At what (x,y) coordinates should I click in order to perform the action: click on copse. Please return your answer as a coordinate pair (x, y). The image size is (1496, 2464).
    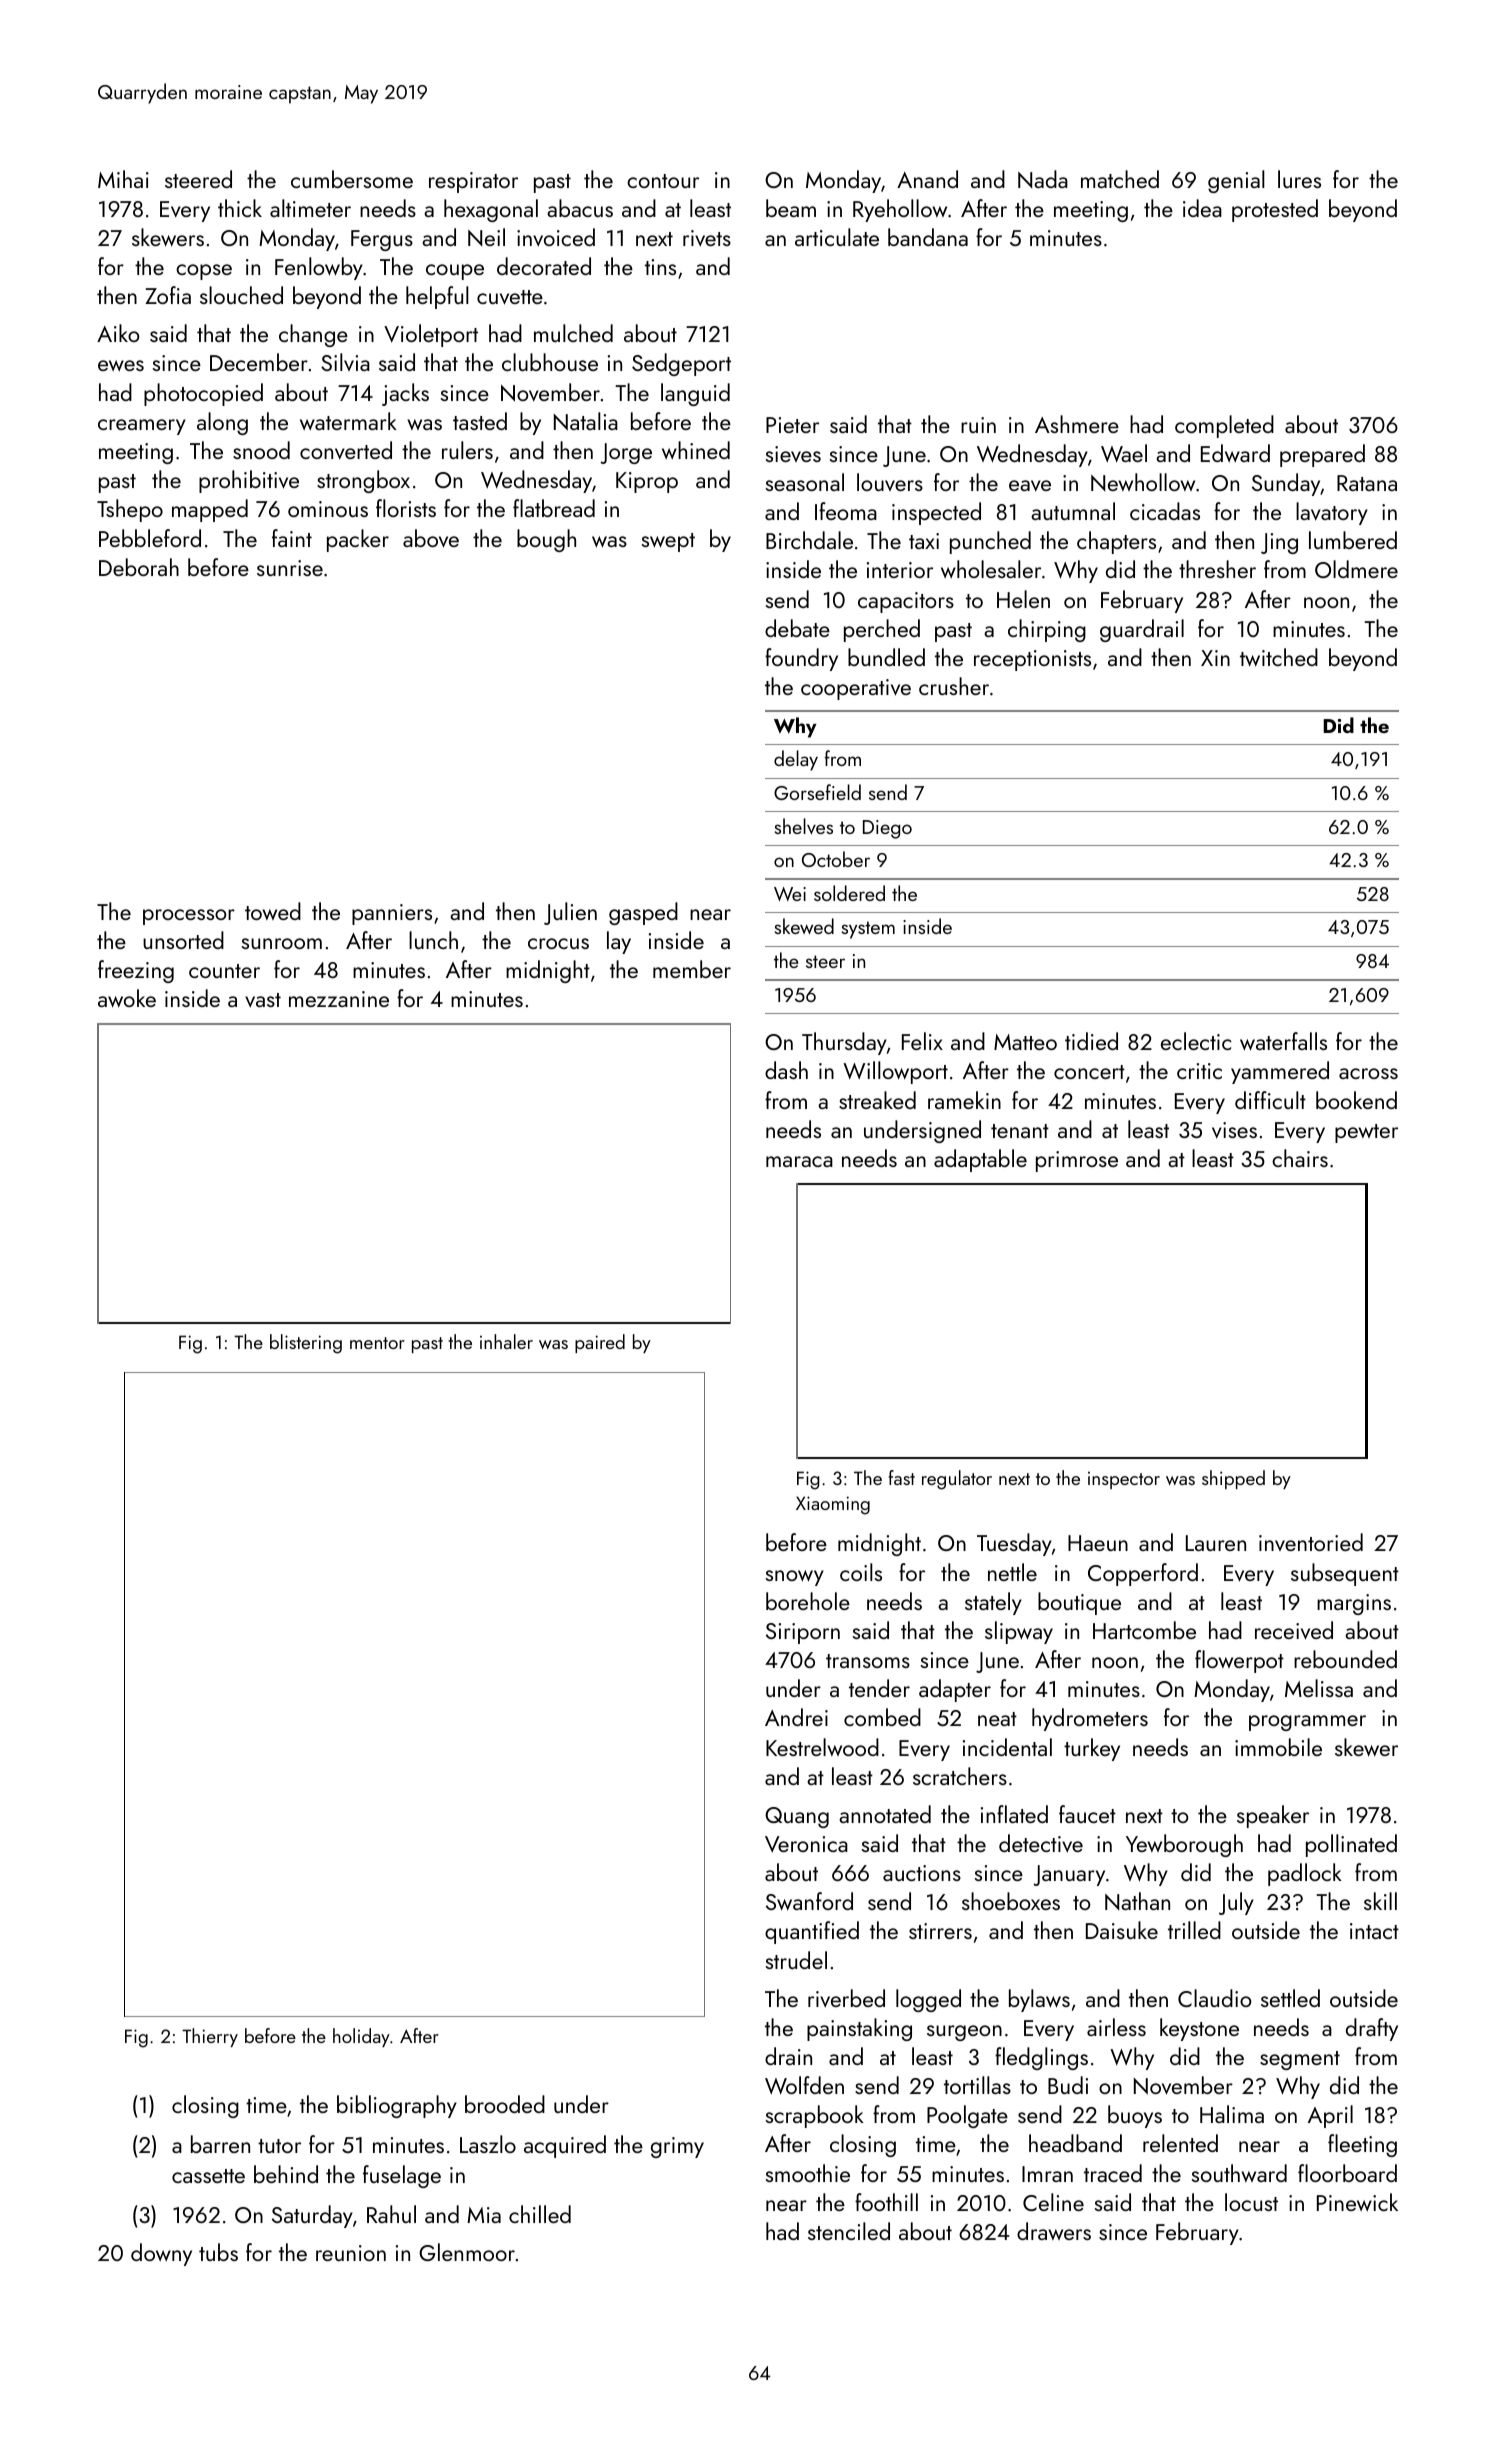
    Looking at the image, I should click on (204, 272).
